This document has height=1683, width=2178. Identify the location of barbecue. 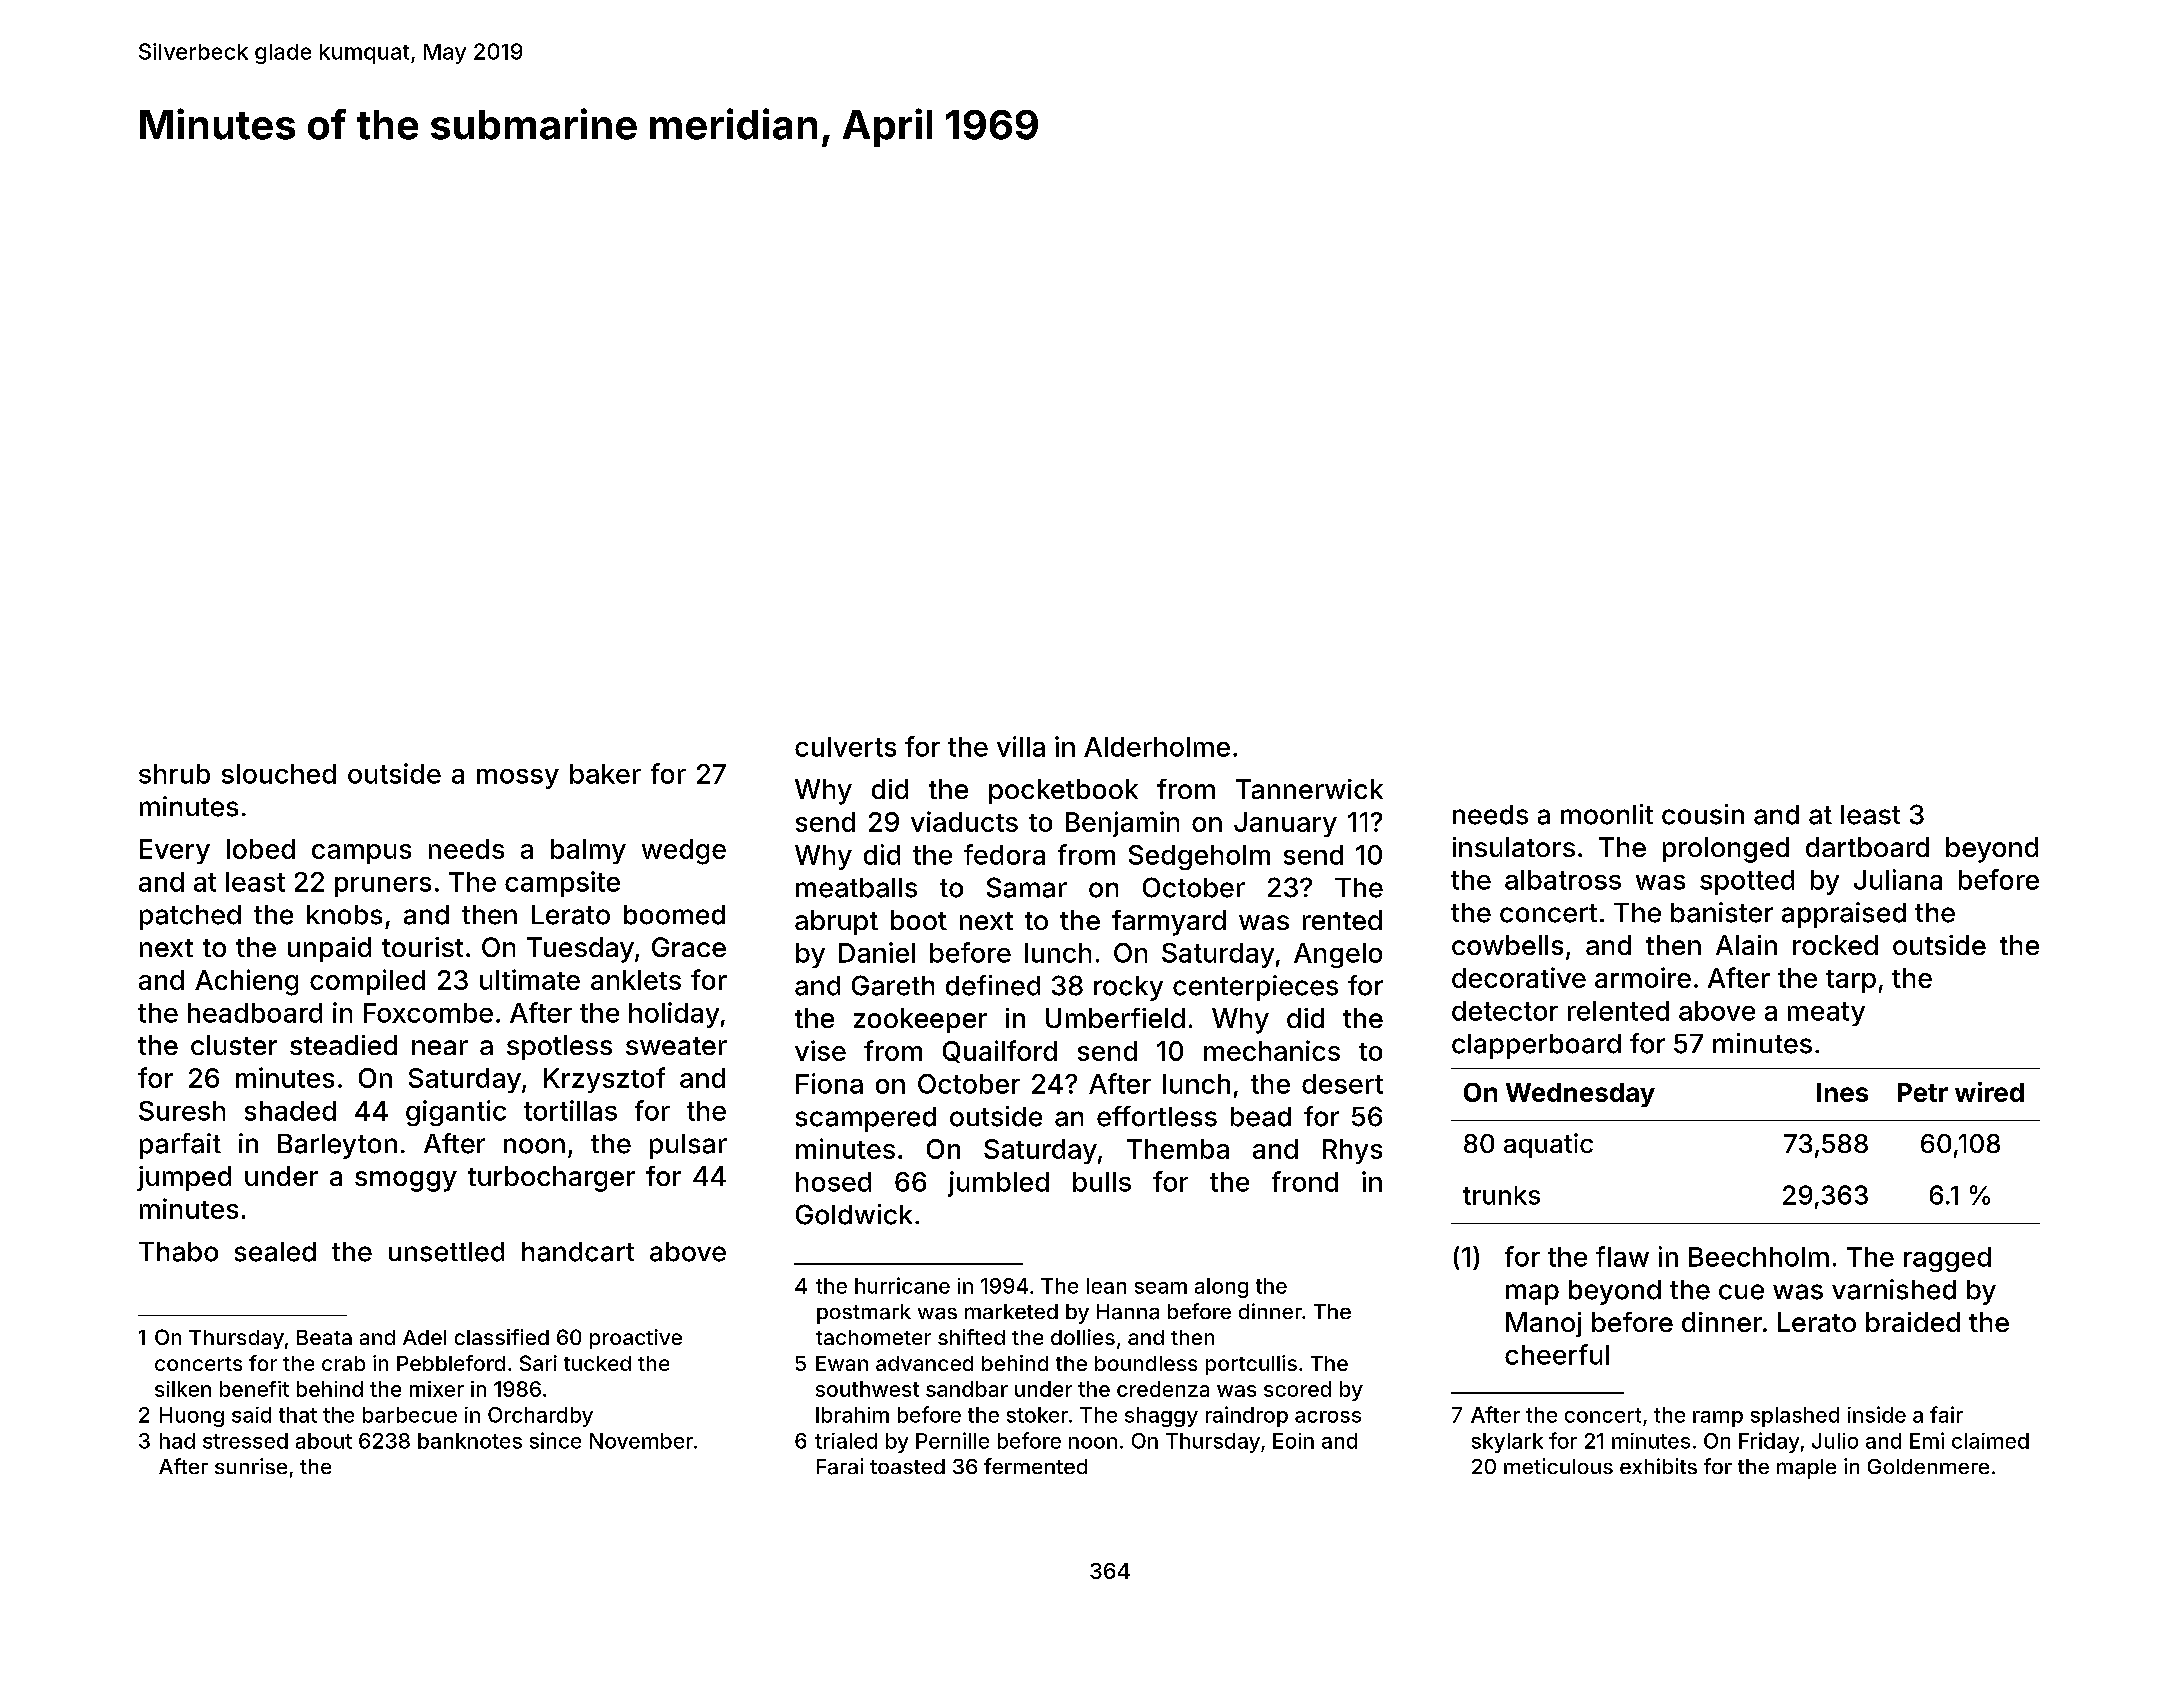
(410, 1415).
